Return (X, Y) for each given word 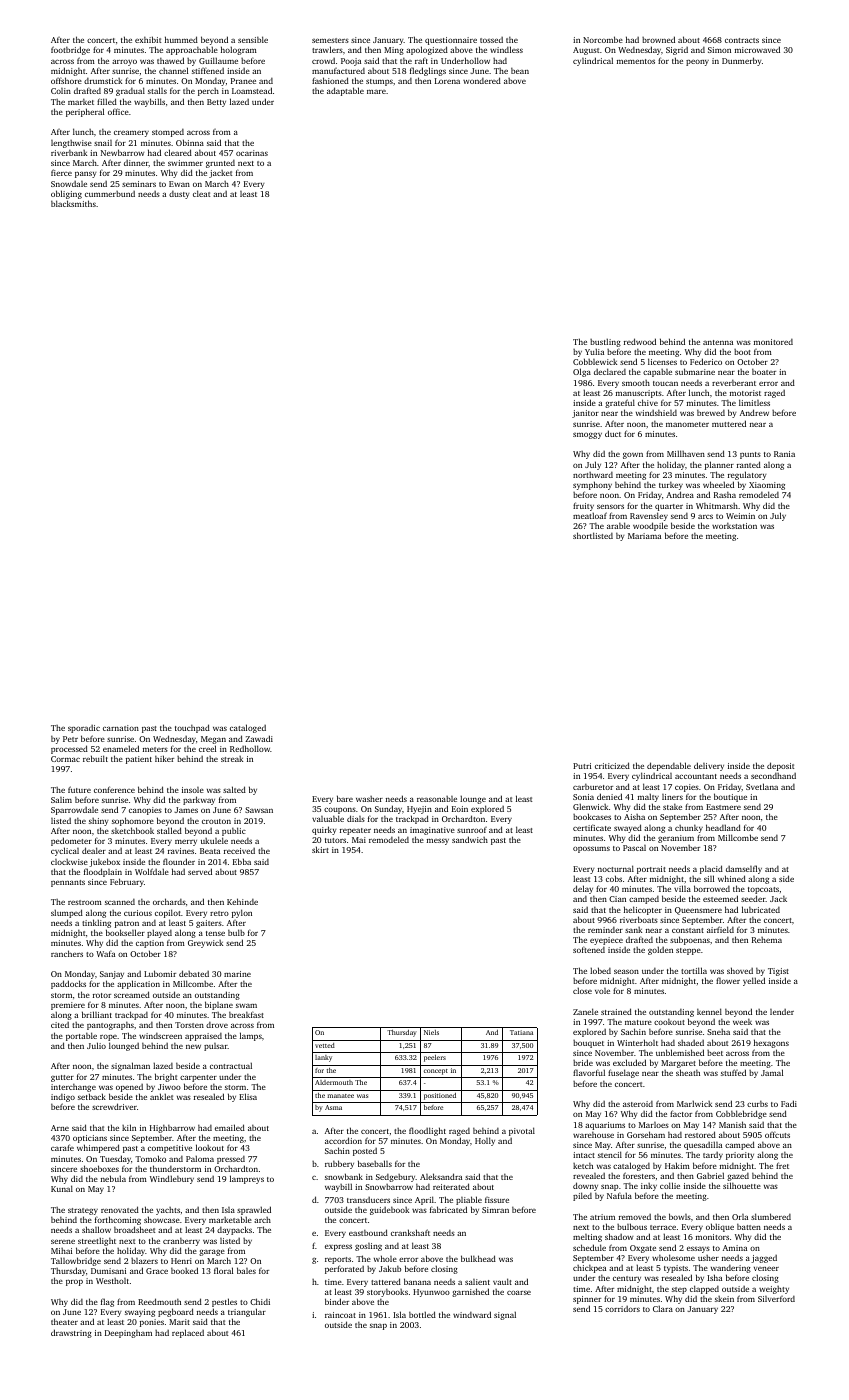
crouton (216, 821)
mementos (636, 61)
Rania (784, 454)
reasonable (437, 799)
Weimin (740, 516)
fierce (61, 172)
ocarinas (252, 153)
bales (246, 1270)
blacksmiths (73, 203)
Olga (582, 372)
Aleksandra (441, 1176)
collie (670, 1185)
